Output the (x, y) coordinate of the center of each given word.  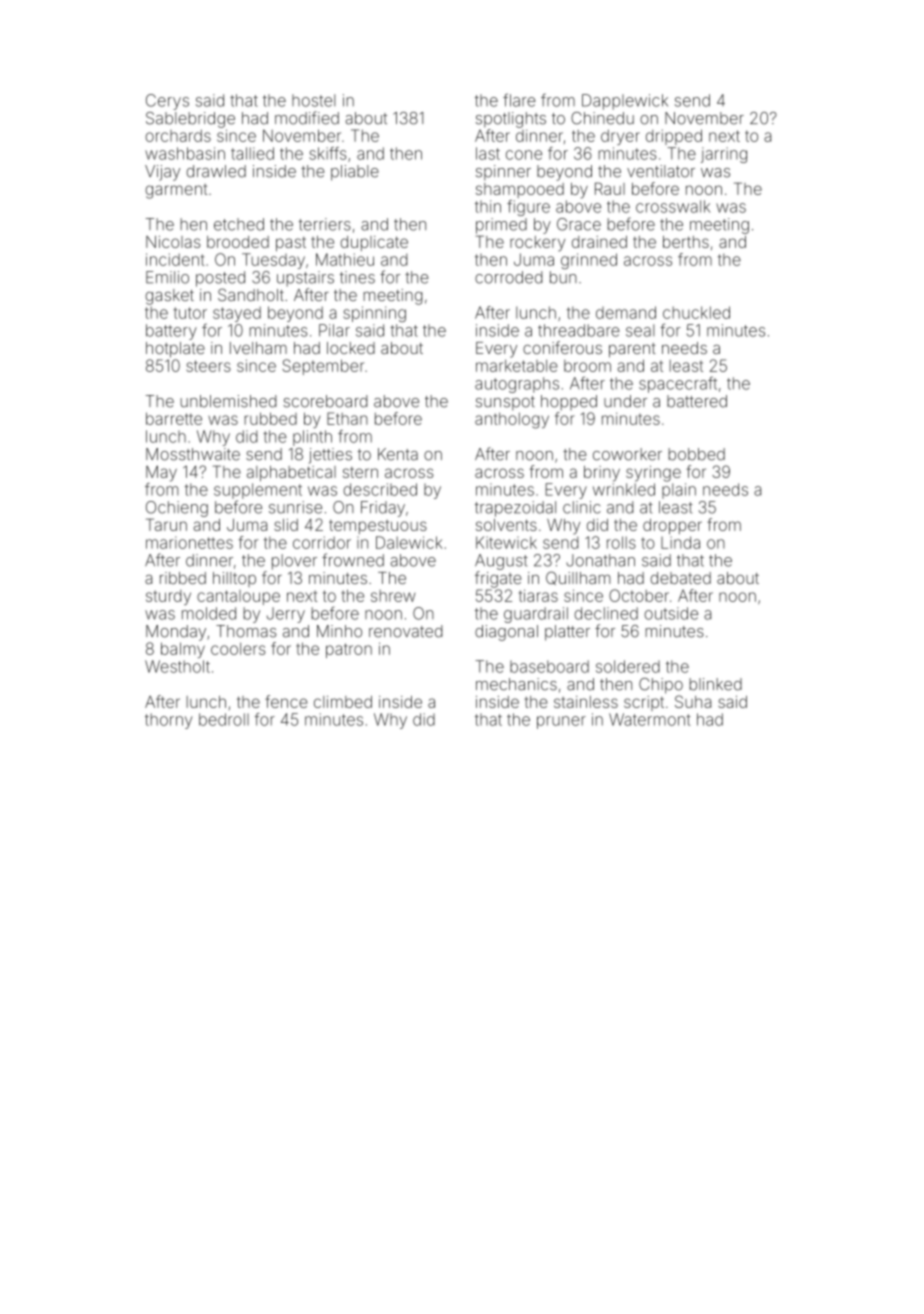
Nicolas (173, 242)
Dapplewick (625, 102)
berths (686, 242)
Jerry (286, 615)
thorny (168, 721)
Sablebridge (190, 120)
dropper (672, 526)
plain (679, 491)
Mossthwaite (193, 454)
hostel (313, 100)
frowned (353, 560)
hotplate (175, 350)
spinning (374, 314)
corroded (508, 277)
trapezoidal (515, 509)
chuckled (696, 312)
